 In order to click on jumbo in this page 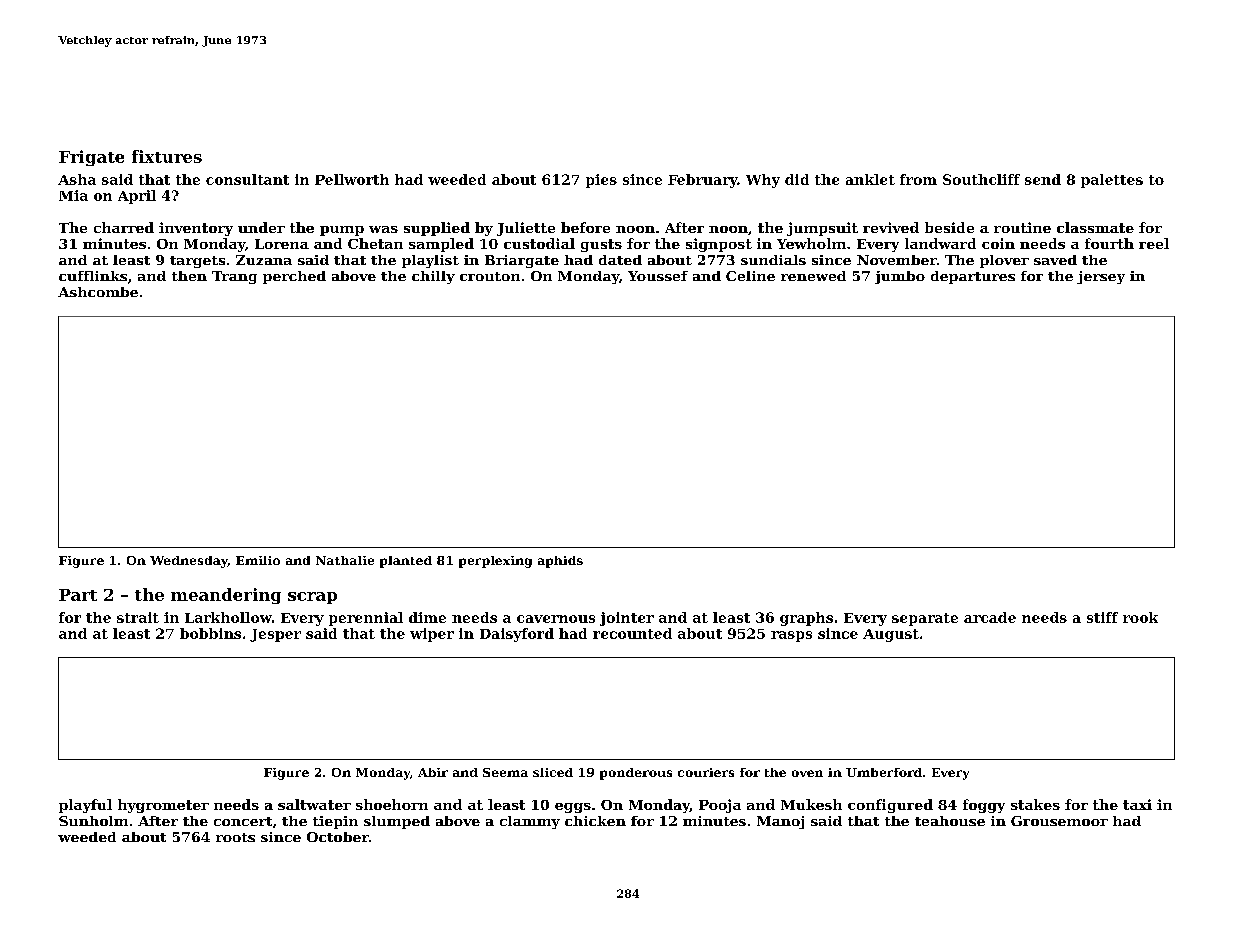, I will do `click(900, 277)`.
